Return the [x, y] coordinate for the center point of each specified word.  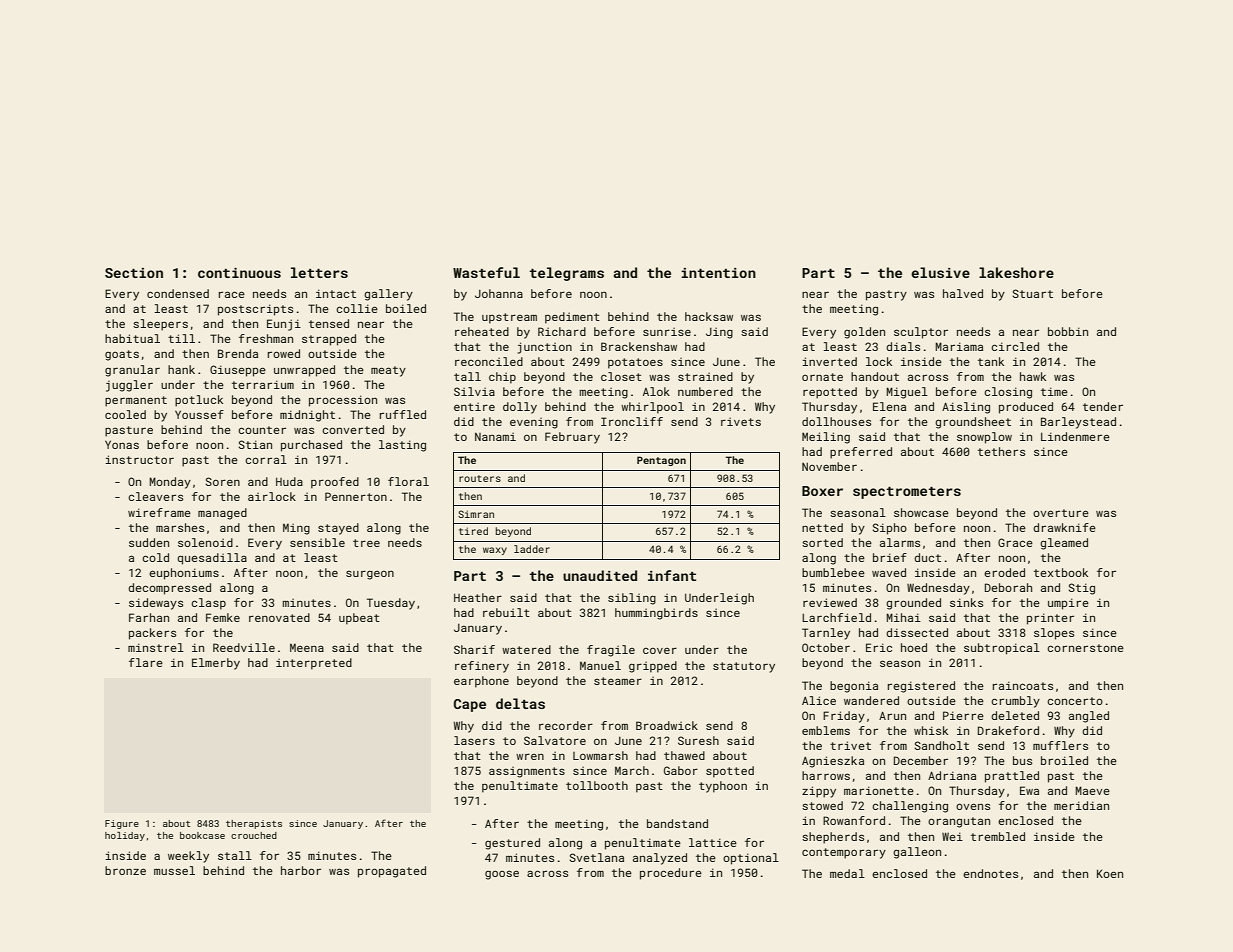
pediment [572, 318]
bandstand [677, 823]
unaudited [600, 575]
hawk [1033, 376]
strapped [329, 340]
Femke [223, 617]
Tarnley [826, 634]
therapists [254, 824]
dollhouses [836, 421]
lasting [402, 446]
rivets [741, 422]
